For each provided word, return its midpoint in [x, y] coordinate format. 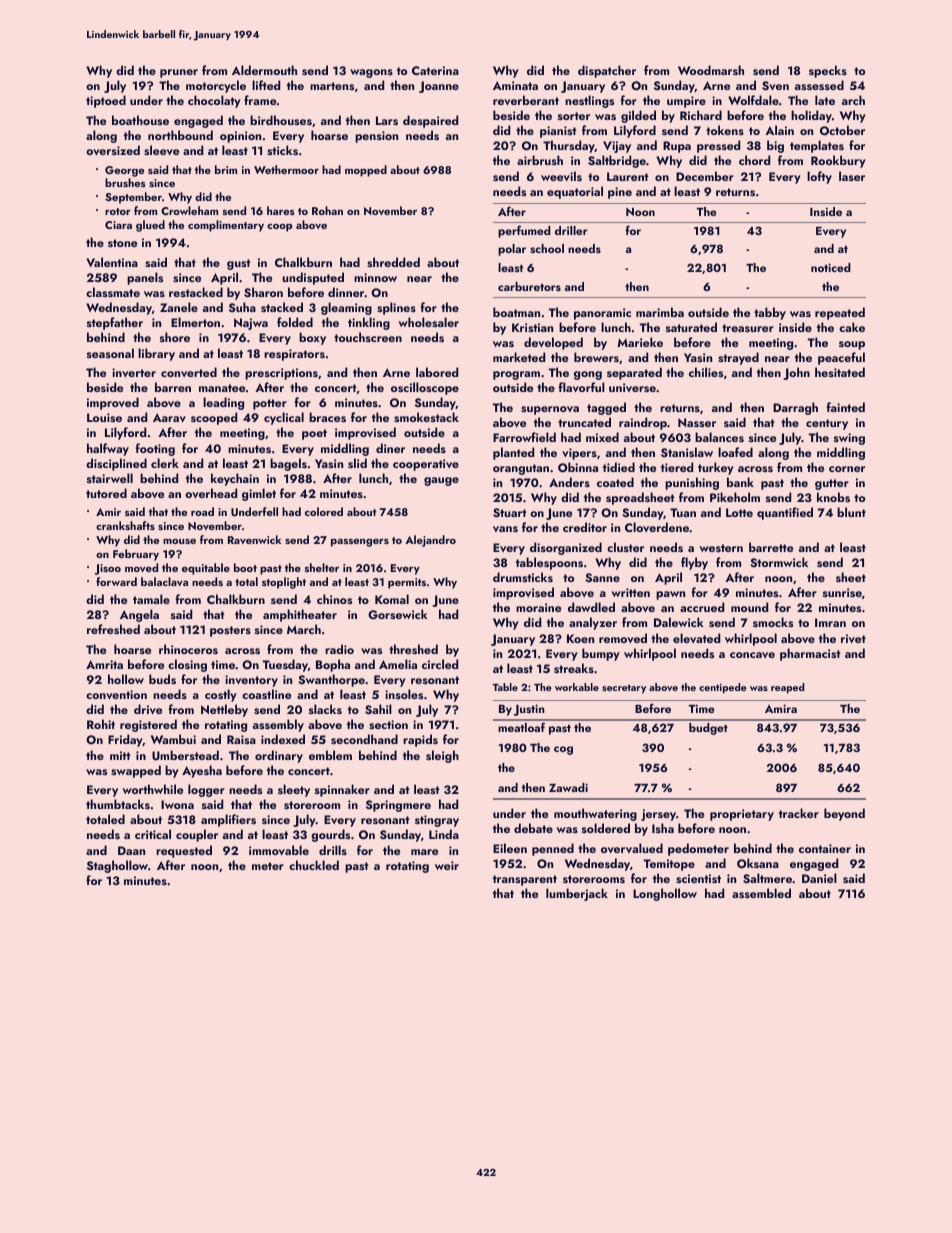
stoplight [284, 583]
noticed [831, 267]
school [547, 248]
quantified [785, 513]
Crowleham [189, 210]
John [796, 373]
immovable [279, 850]
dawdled [591, 607]
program [516, 375]
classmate [113, 292]
